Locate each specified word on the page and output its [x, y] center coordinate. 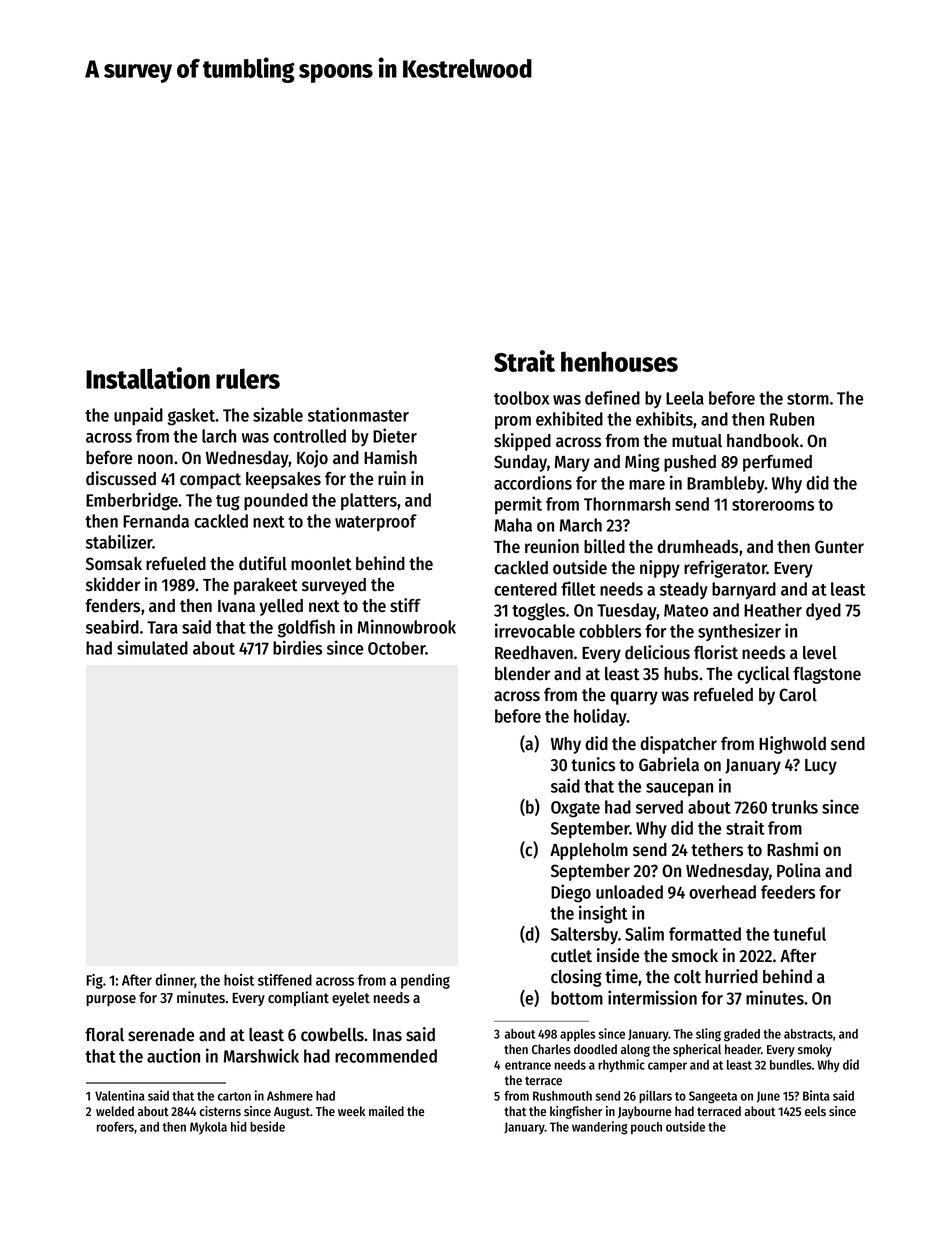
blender [522, 674]
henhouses [619, 361]
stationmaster [358, 414]
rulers [248, 378]
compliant [298, 998]
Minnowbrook [407, 626]
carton [234, 1096]
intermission [652, 997]
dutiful [263, 563]
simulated [152, 647]
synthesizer [739, 632]
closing [576, 978]
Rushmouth [562, 1096]
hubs [681, 674]
